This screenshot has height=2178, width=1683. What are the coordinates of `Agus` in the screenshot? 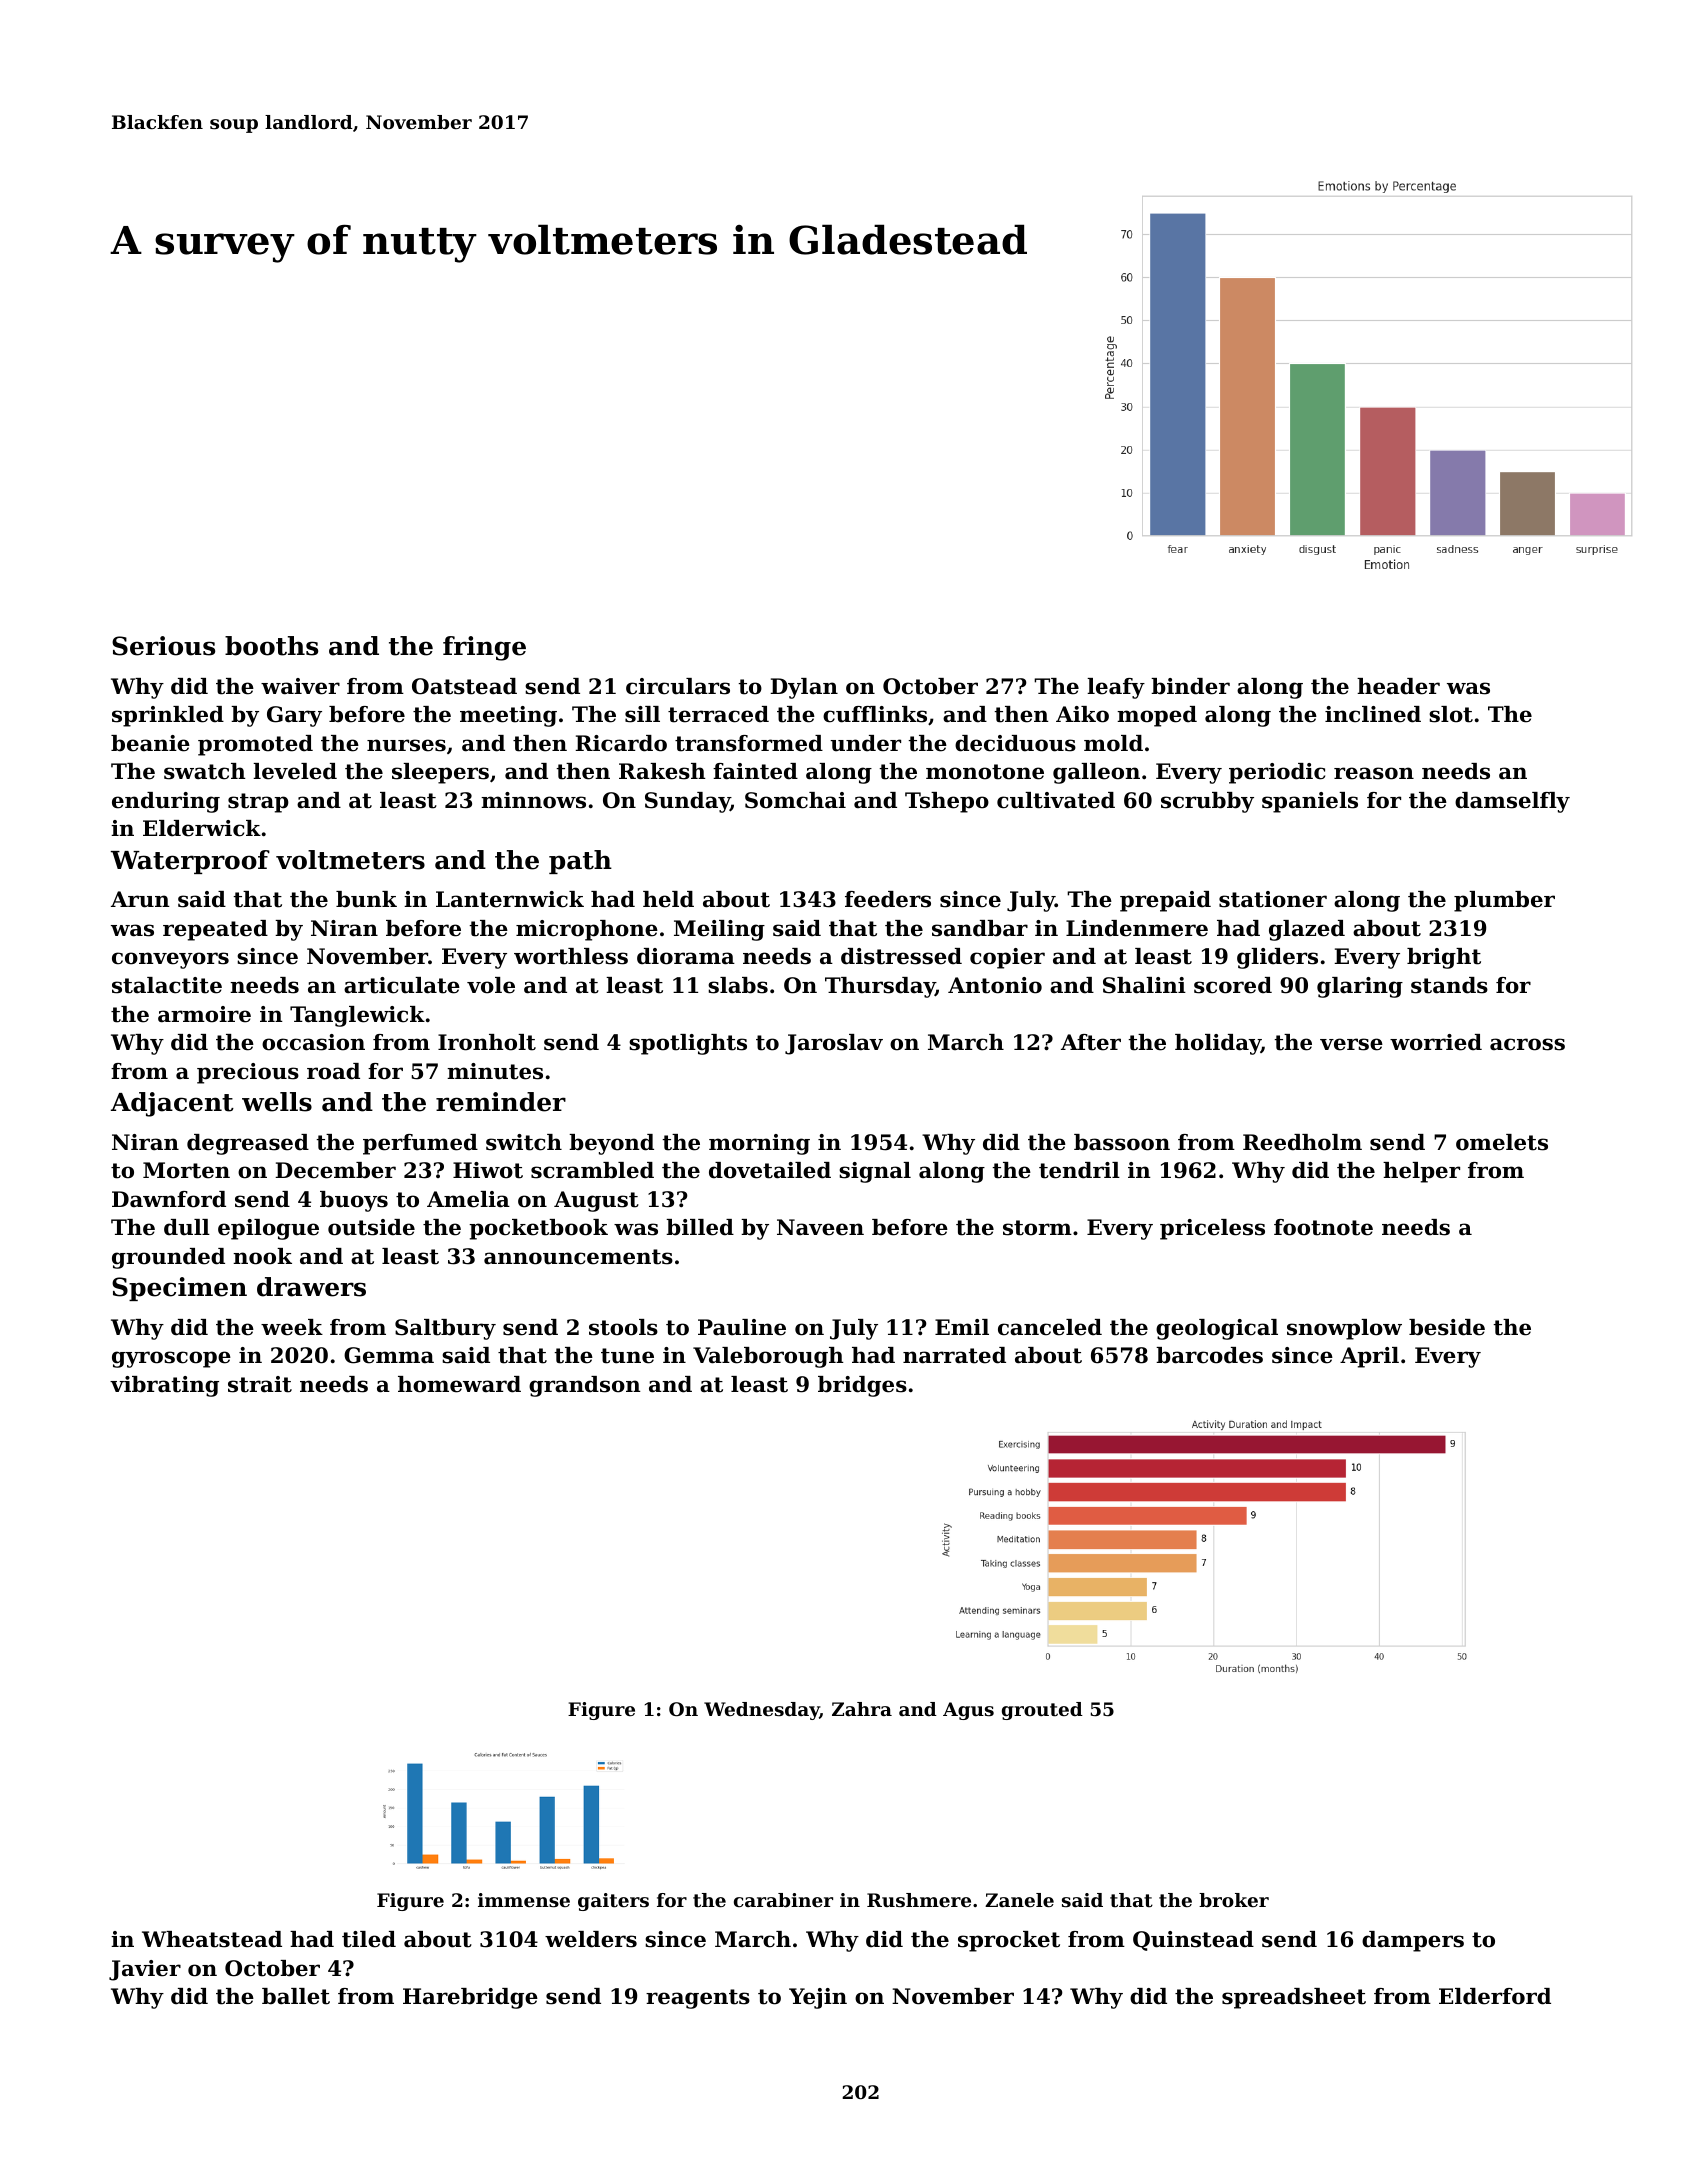 It's located at (968, 1711).
